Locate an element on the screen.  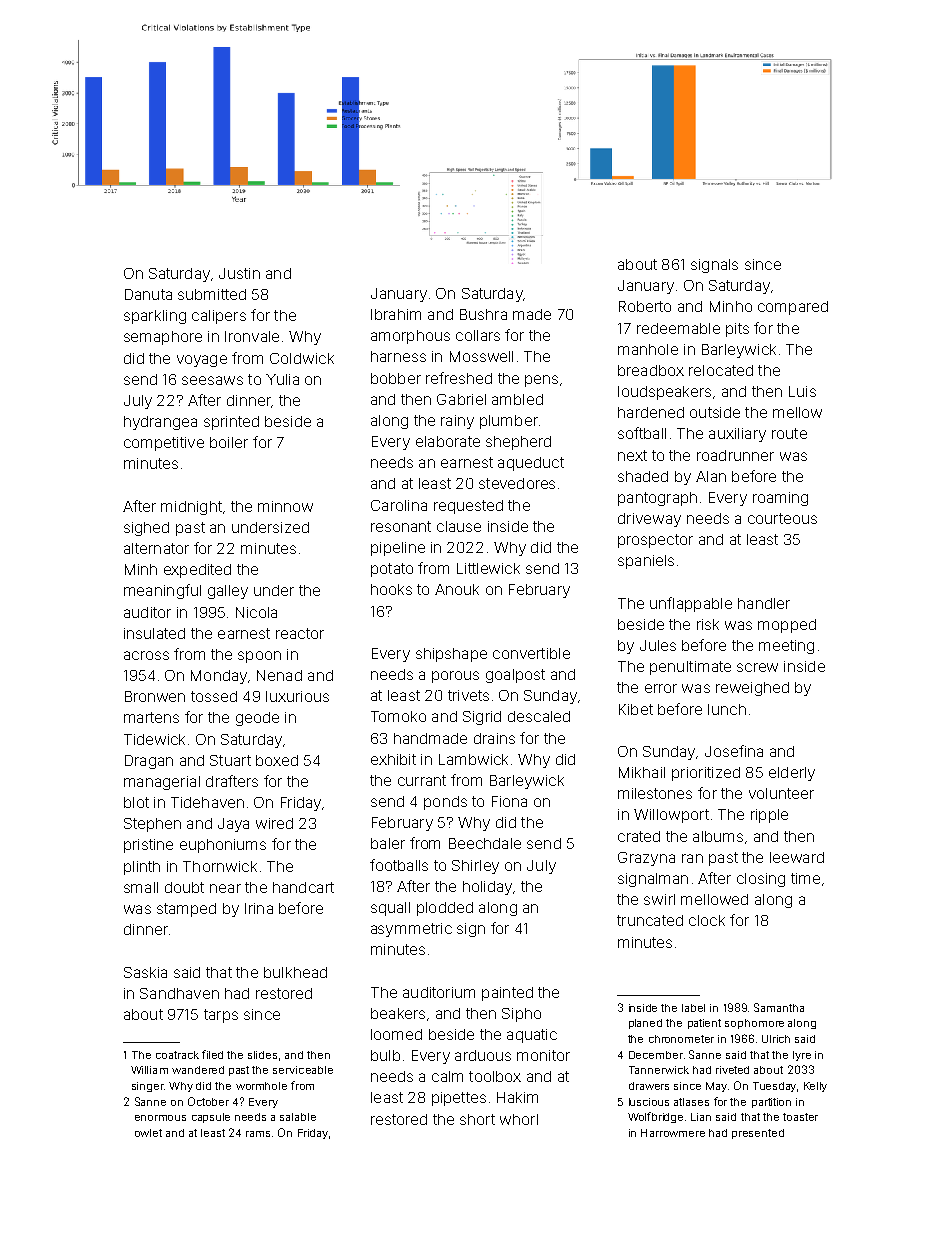
roaming is located at coordinates (780, 499).
